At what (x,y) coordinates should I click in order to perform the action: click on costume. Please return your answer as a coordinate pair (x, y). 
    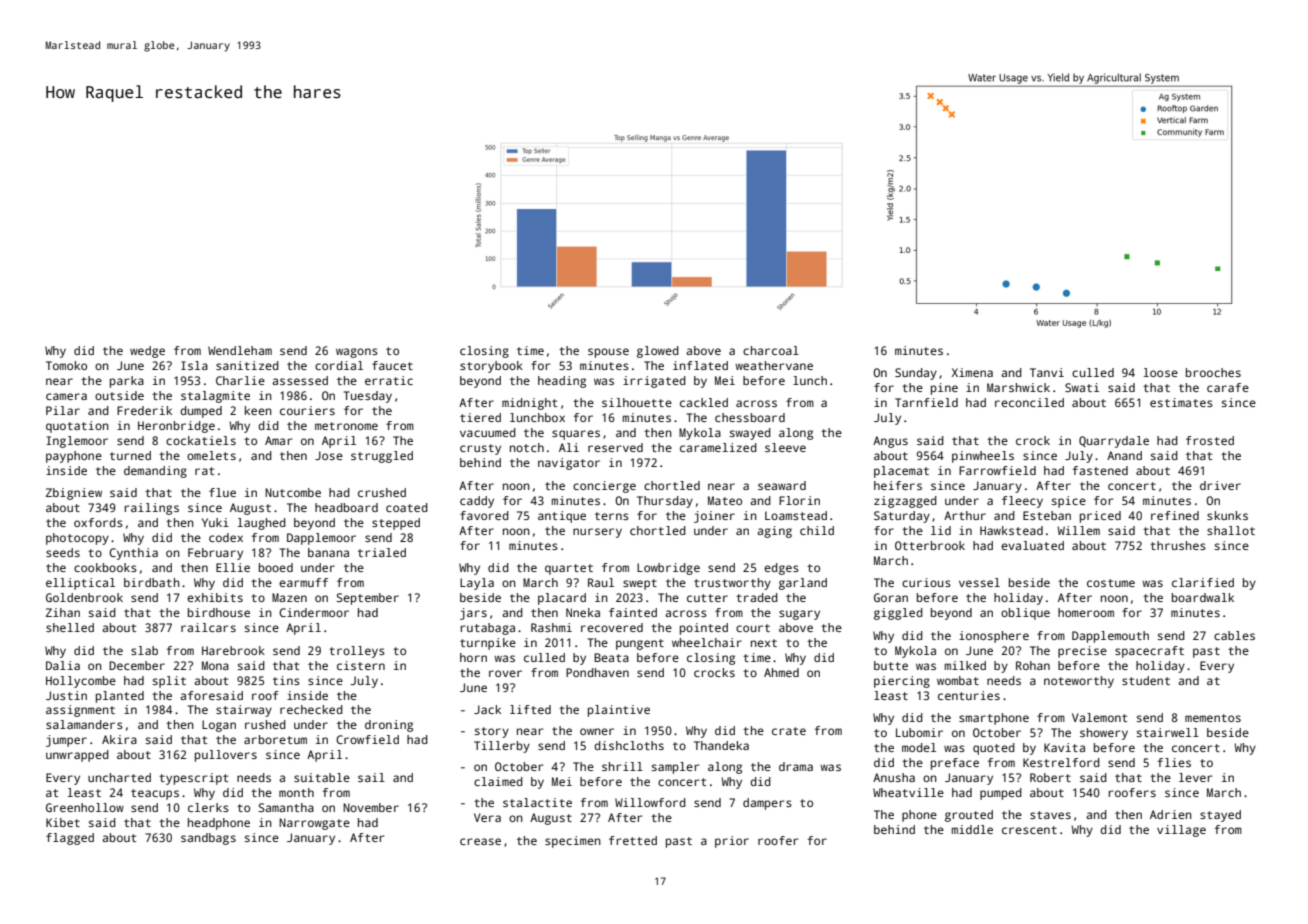
    Looking at the image, I should click on (1111, 583).
